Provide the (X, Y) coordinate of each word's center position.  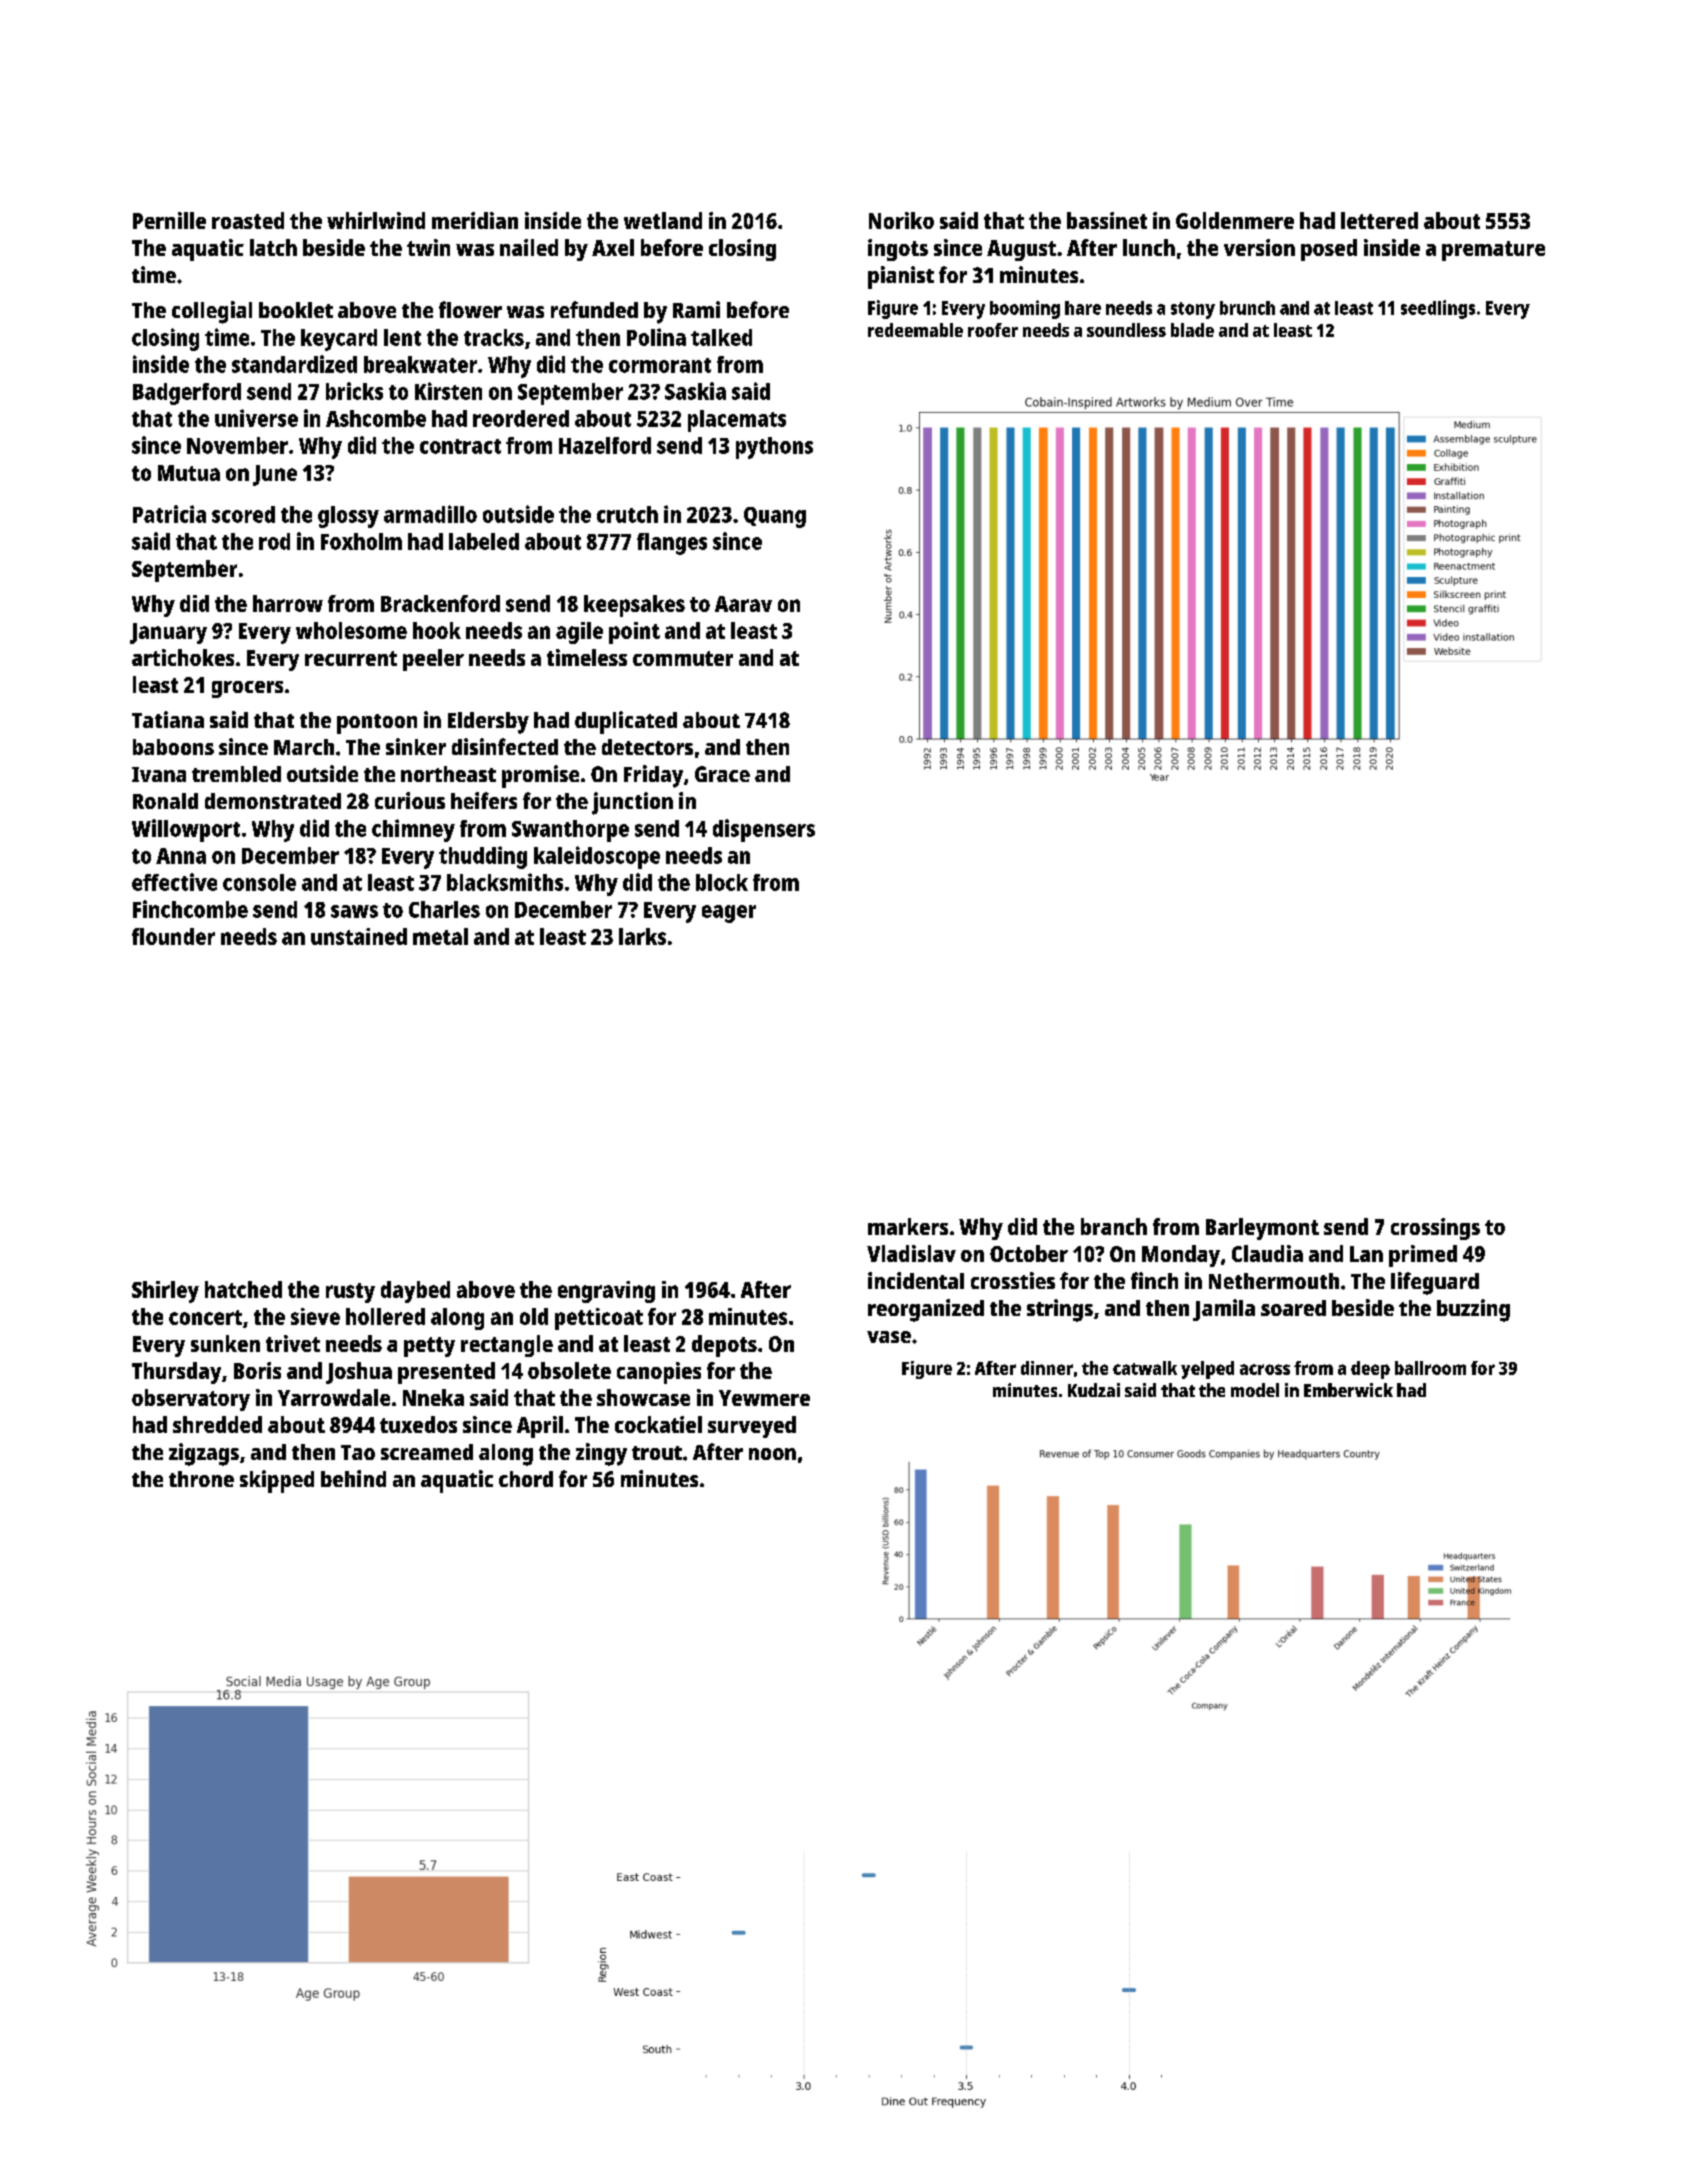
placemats (737, 421)
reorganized (926, 1310)
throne (201, 1479)
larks (642, 936)
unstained (359, 936)
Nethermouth (1274, 1281)
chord (526, 1479)
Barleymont (1262, 1229)
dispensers (764, 830)
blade (1192, 330)
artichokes (183, 657)
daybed (415, 1292)
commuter (683, 658)
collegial (212, 312)
